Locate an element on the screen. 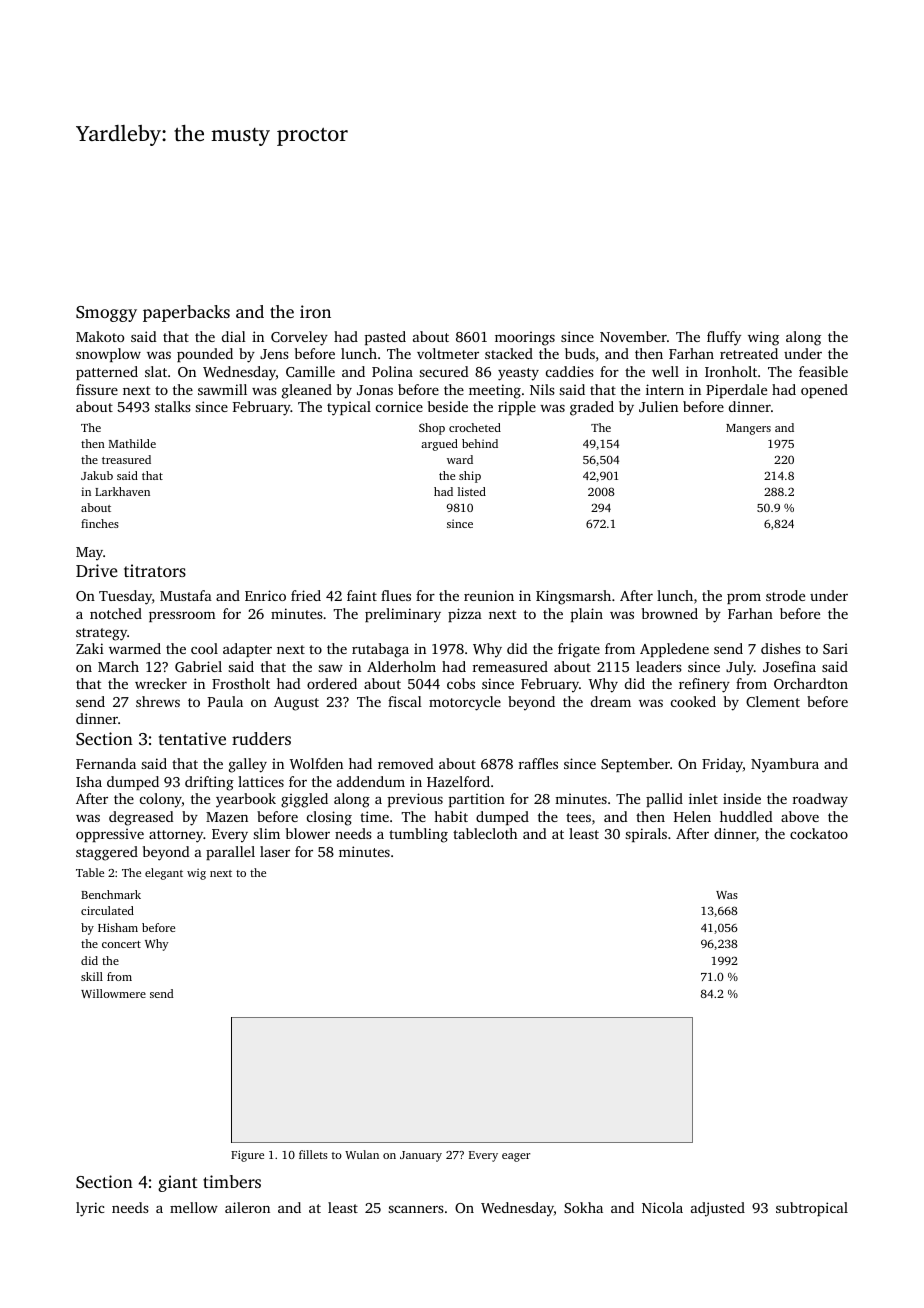  tumbling is located at coordinates (418, 835).
